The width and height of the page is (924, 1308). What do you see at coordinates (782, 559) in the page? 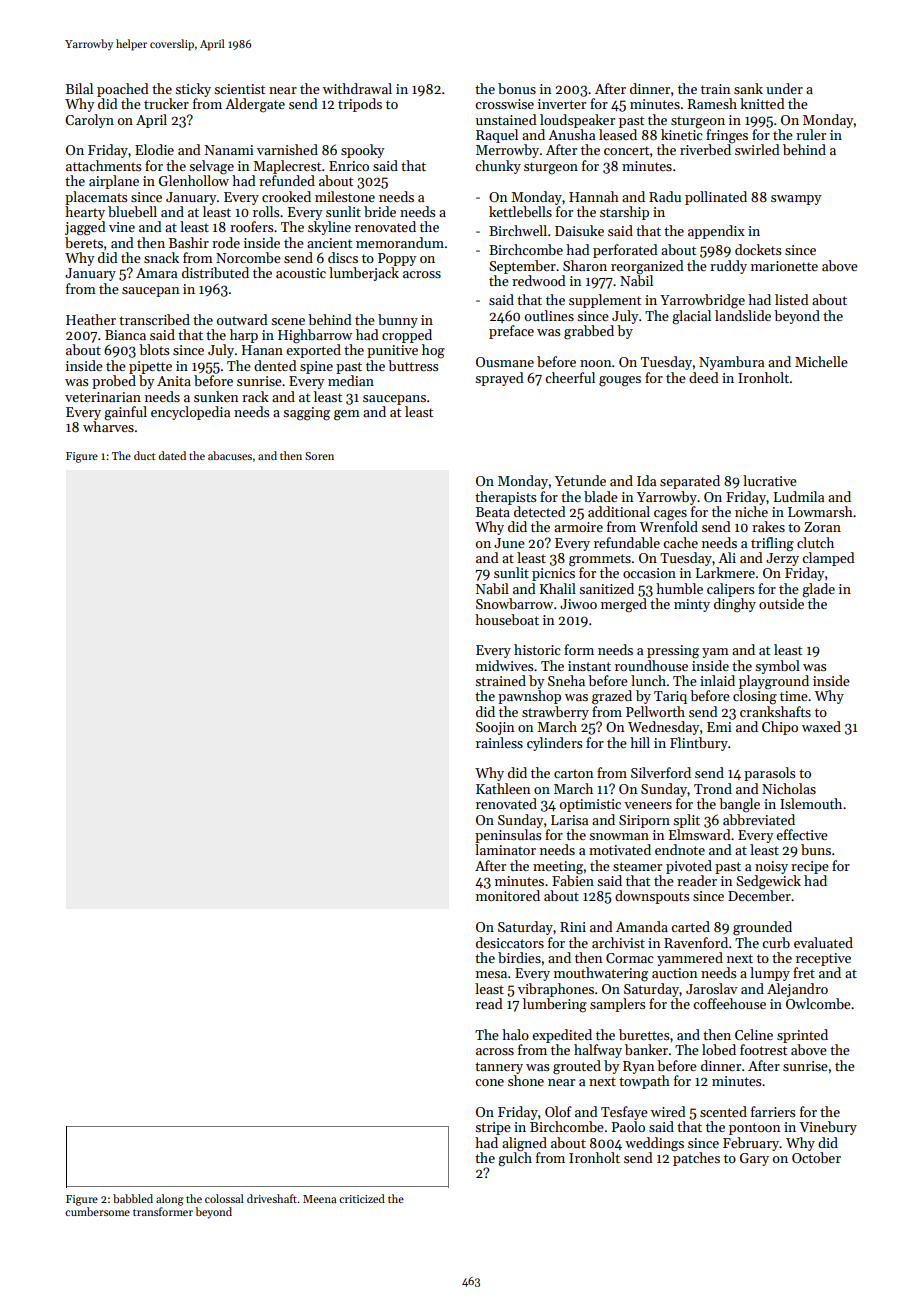
I see `Jerzy` at bounding box center [782, 559].
